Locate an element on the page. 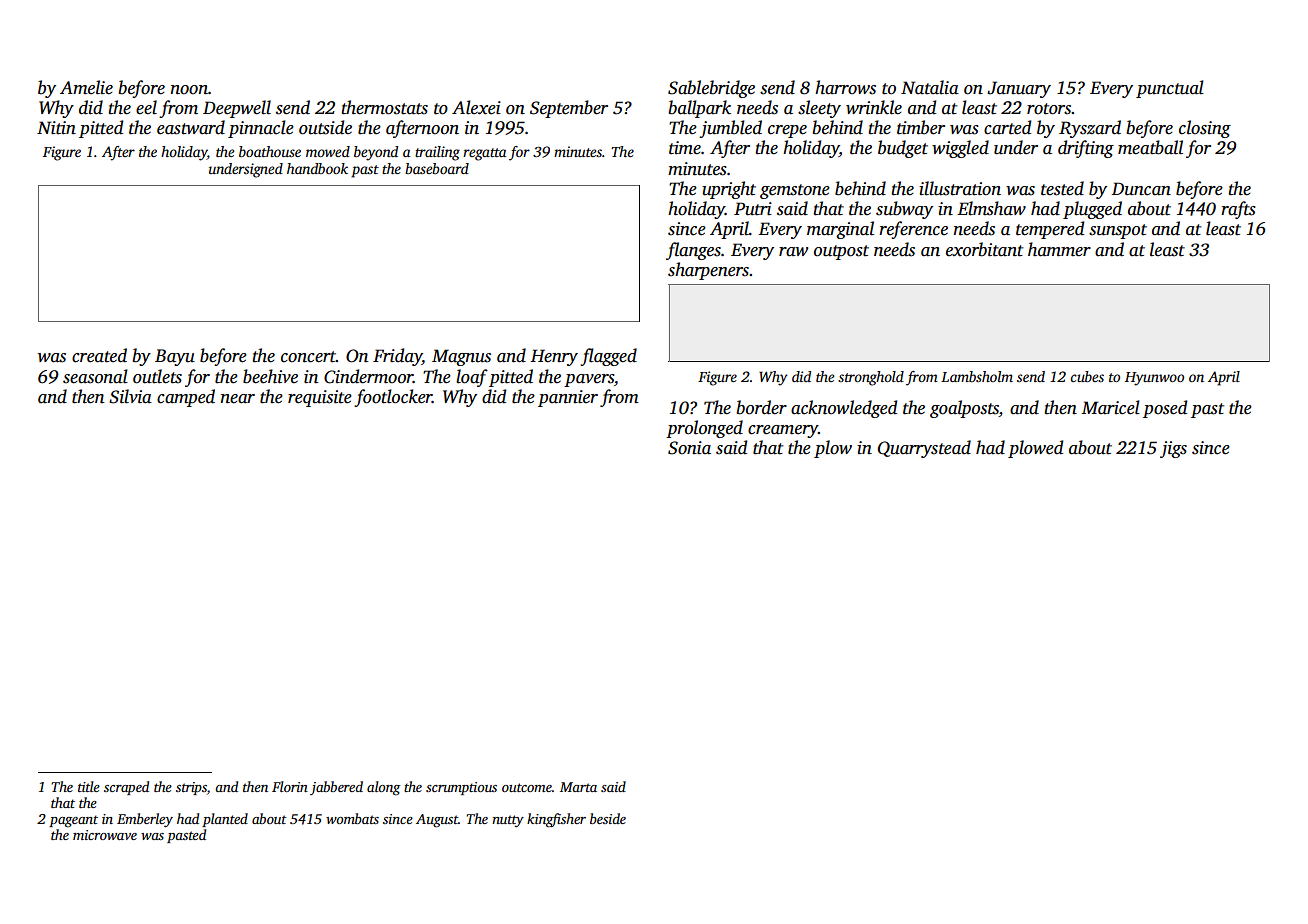 The width and height of the image is (1308, 924). Amelie is located at coordinates (86, 87).
